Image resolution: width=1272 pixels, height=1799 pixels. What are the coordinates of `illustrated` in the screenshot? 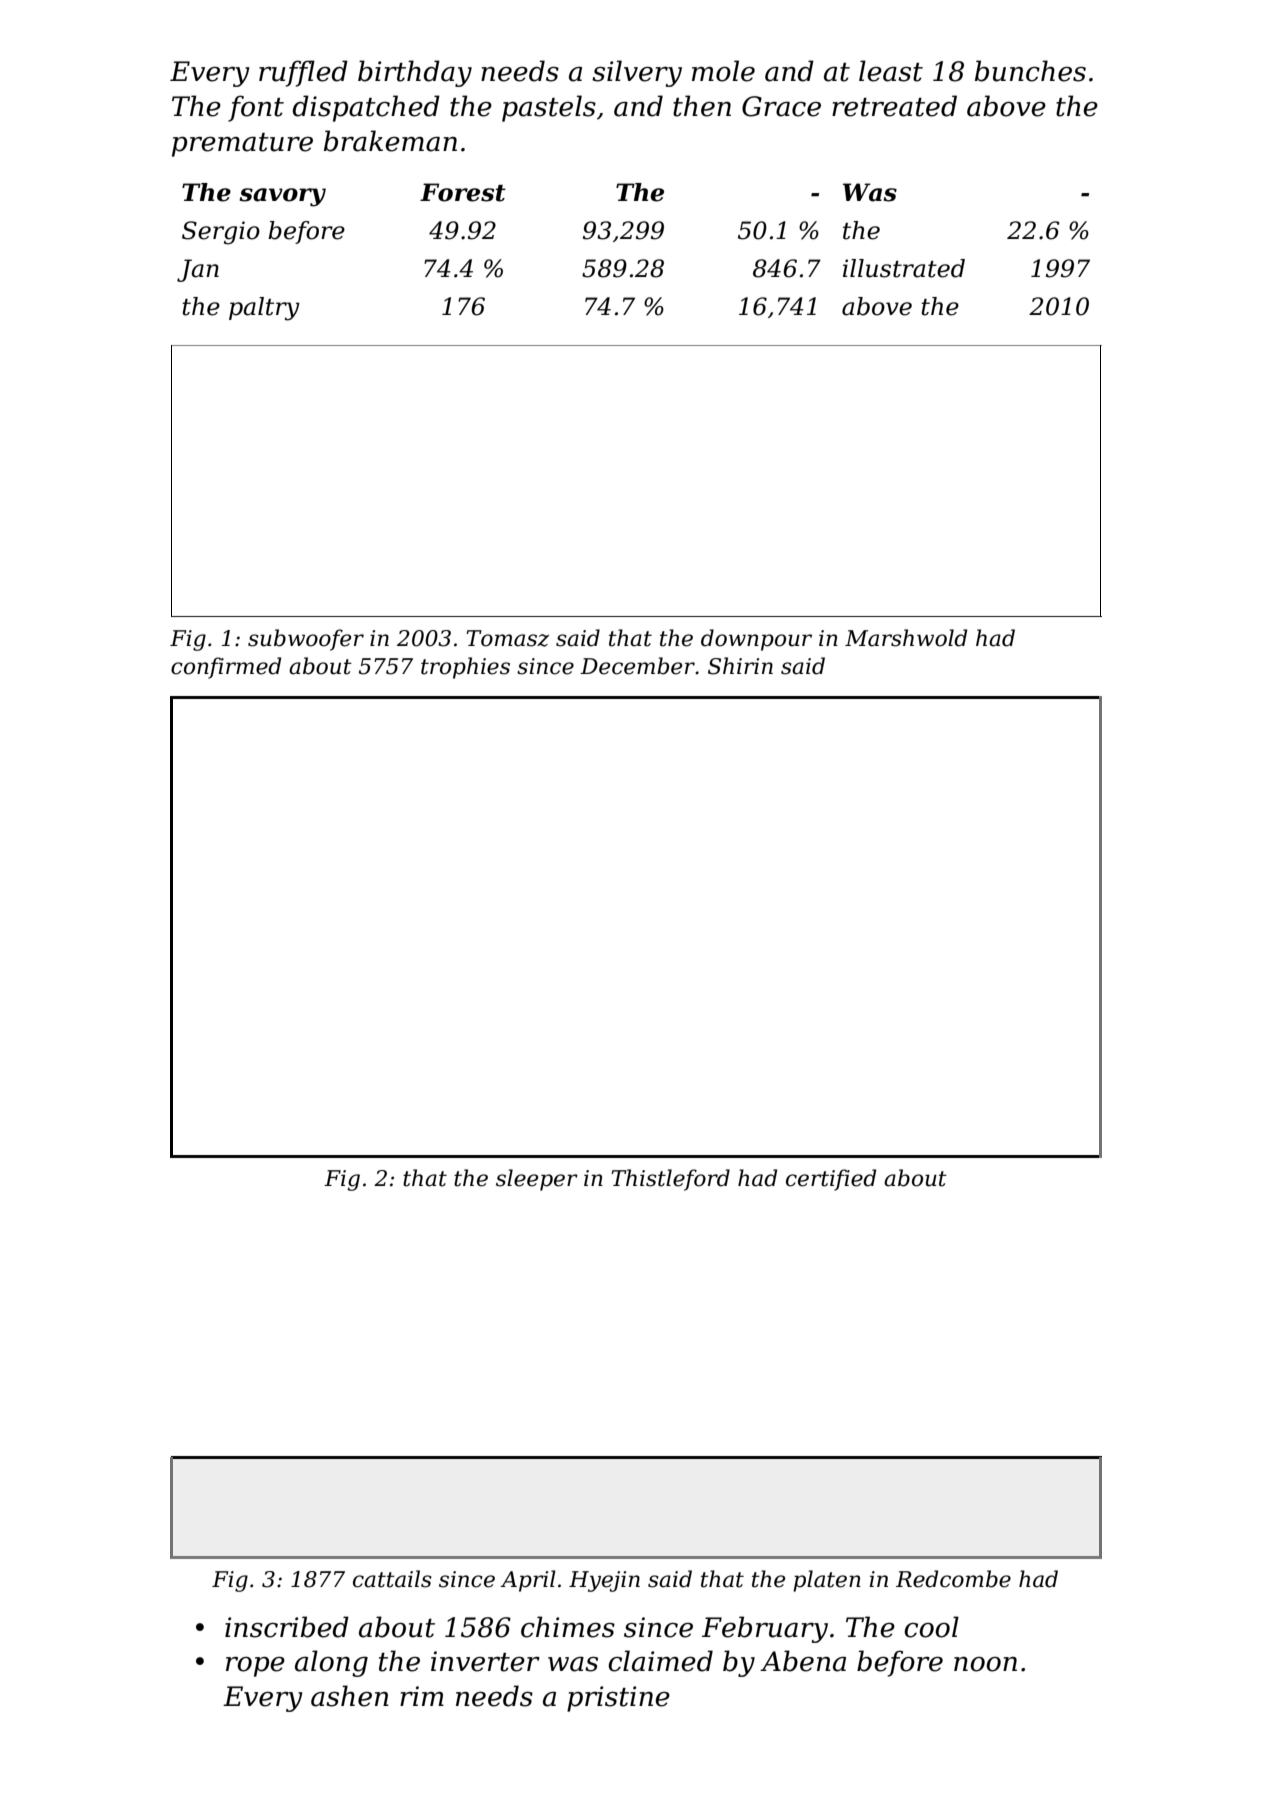 It's located at (904, 268).
